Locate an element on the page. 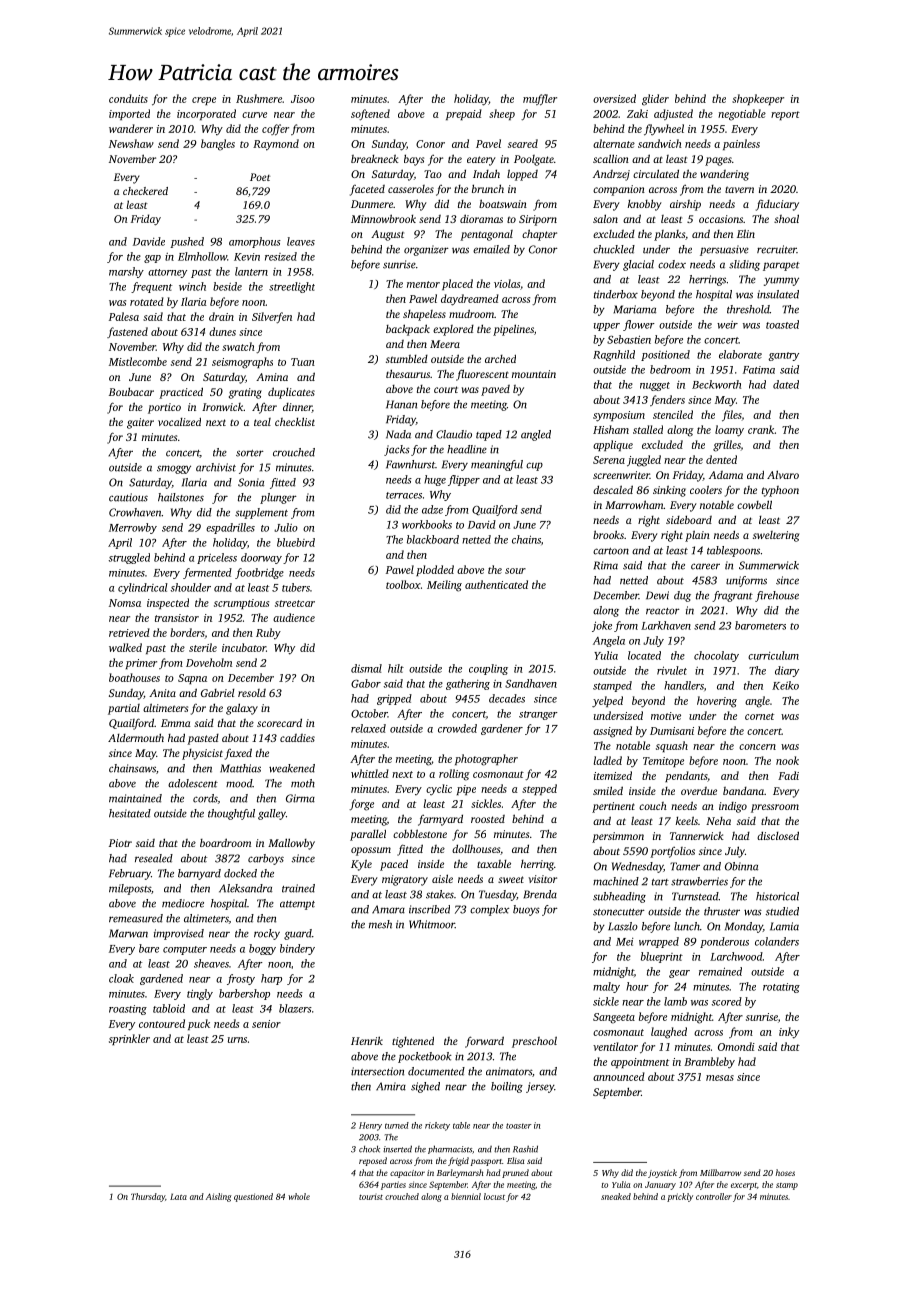 The width and height of the image is (908, 1316). paced is located at coordinates (394, 865).
